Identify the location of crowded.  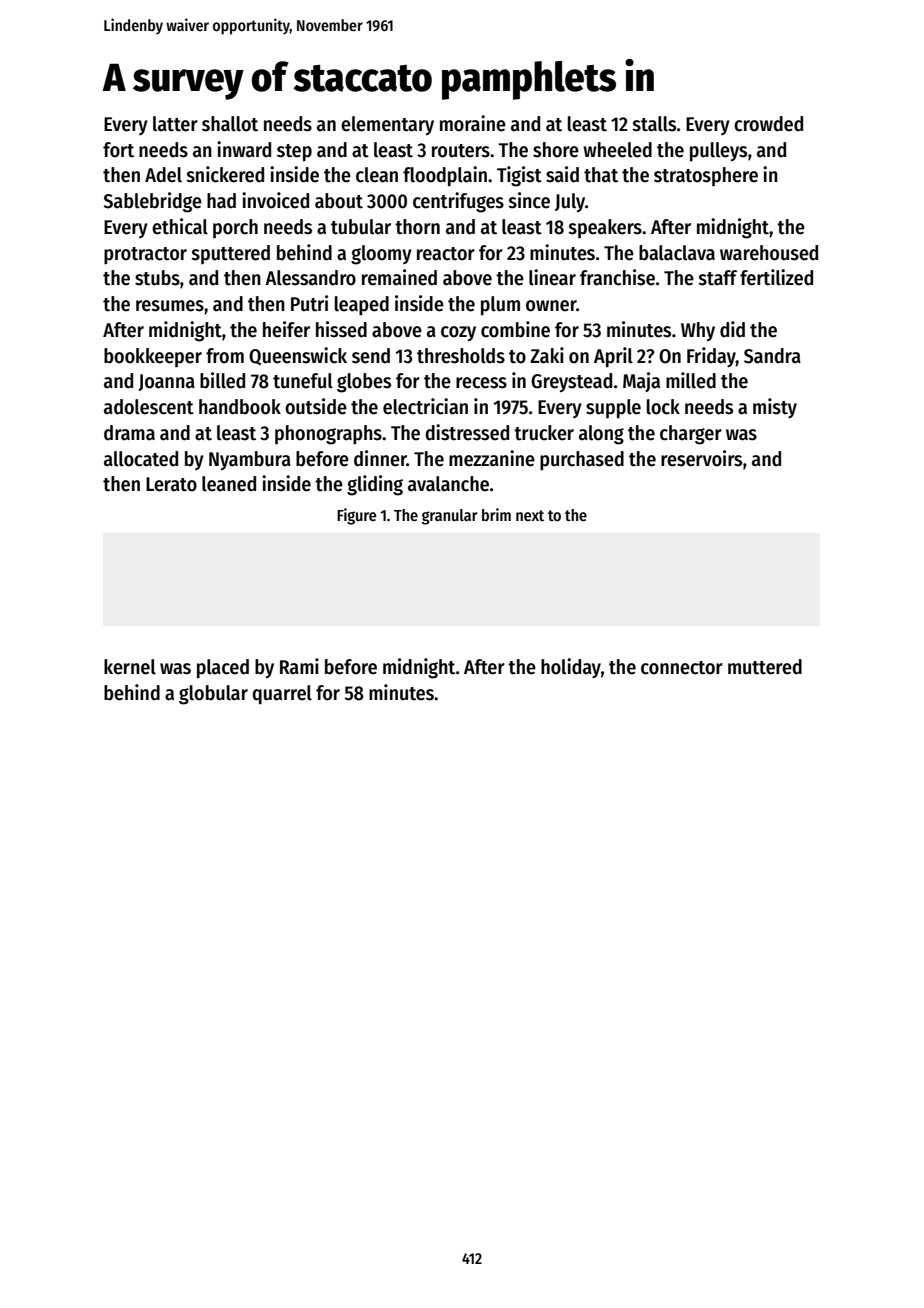
(768, 124).
